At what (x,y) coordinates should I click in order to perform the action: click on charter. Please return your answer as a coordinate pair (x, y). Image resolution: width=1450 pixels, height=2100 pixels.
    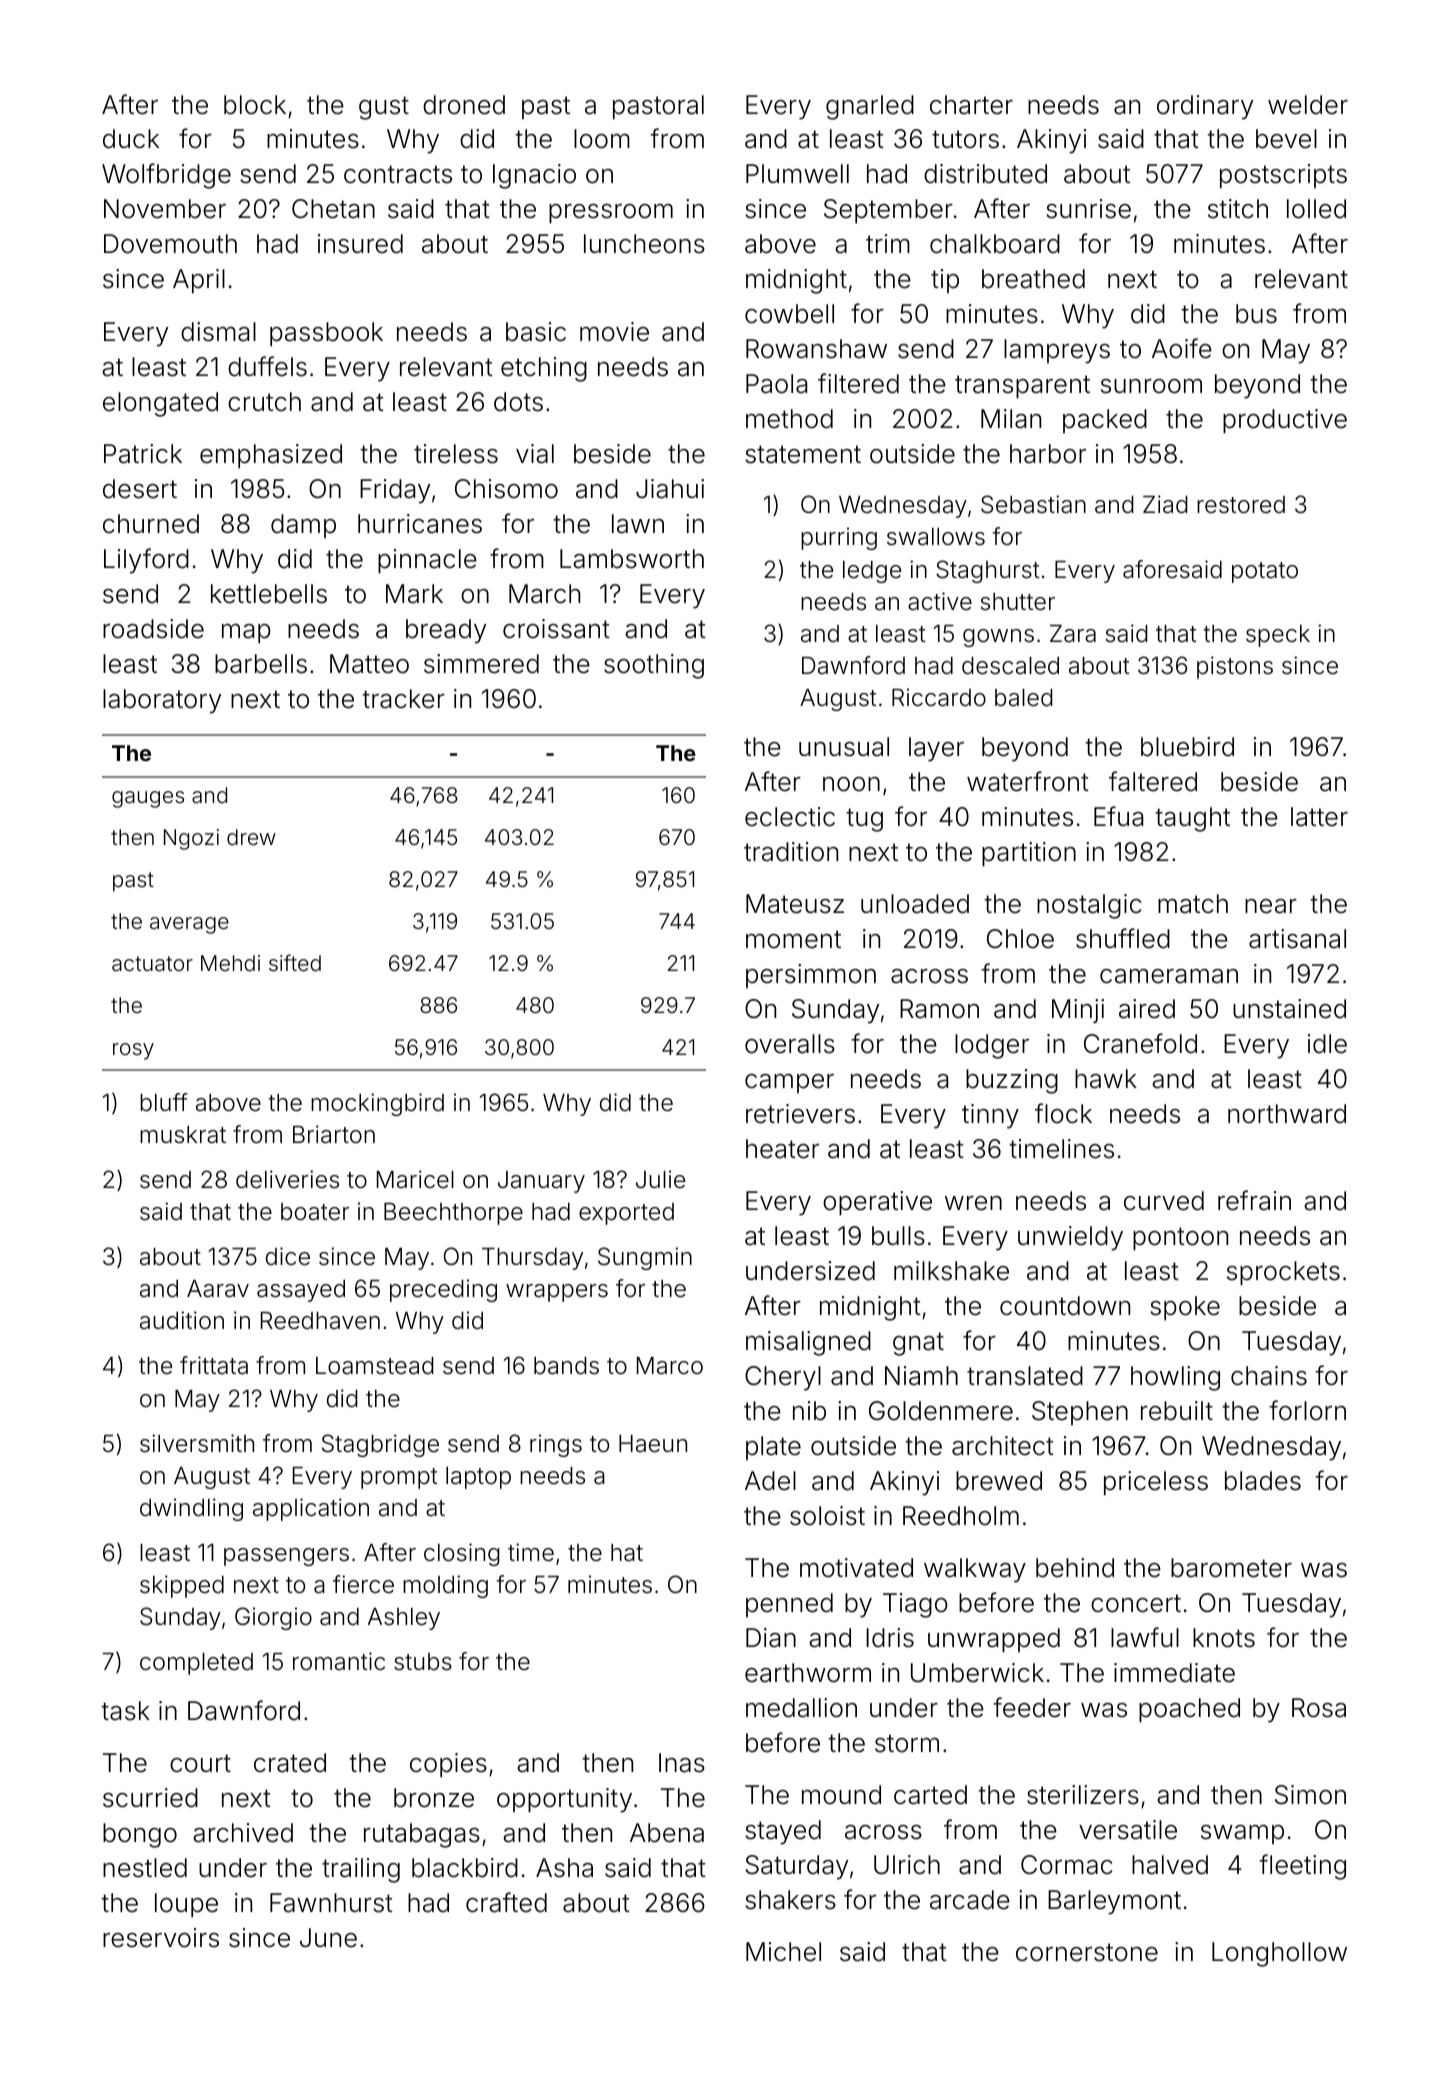
    Looking at the image, I should click on (971, 105).
